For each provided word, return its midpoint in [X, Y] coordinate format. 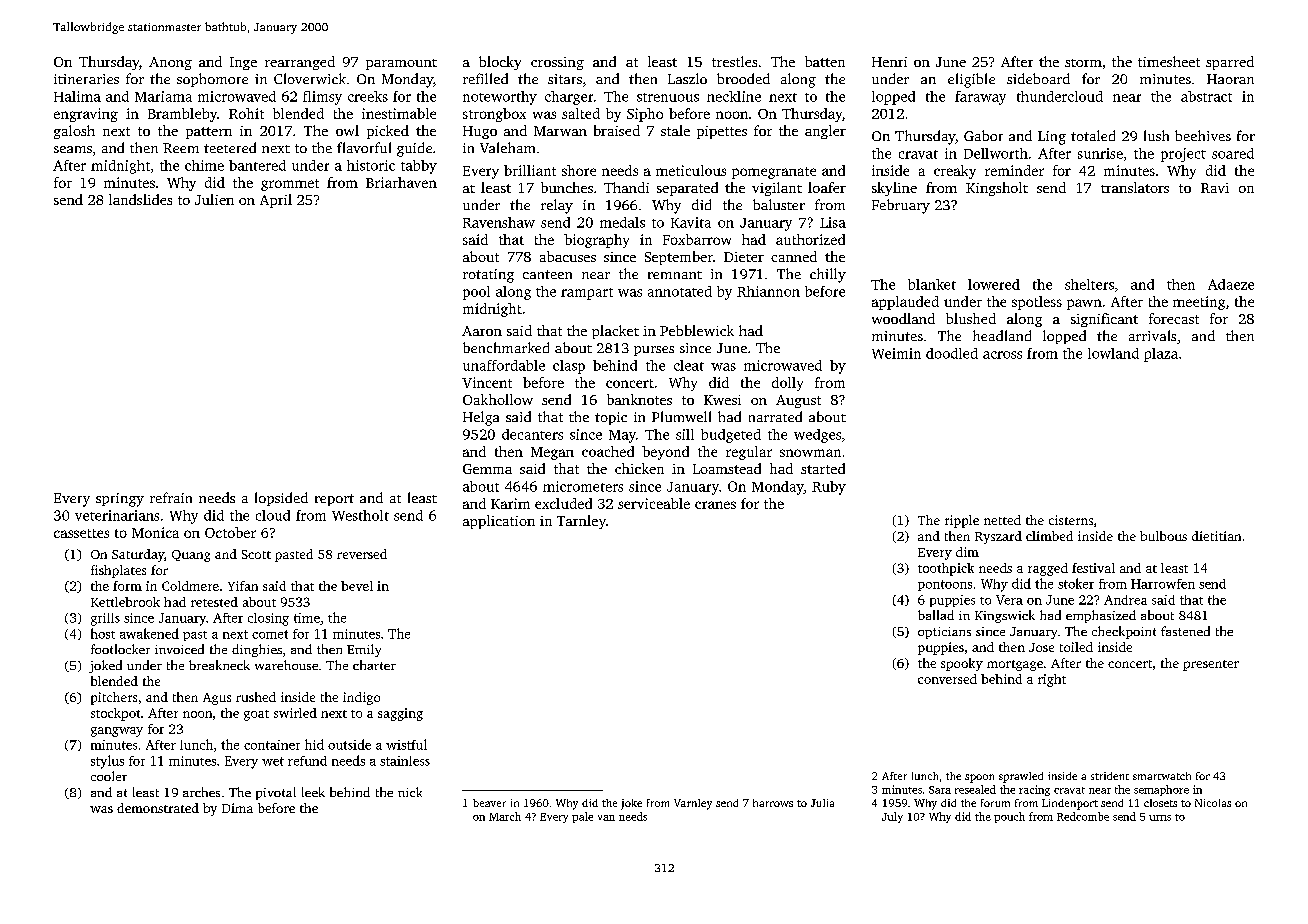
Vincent [487, 382]
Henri [889, 62]
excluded [563, 503]
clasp [569, 367]
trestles [734, 61]
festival [1093, 568]
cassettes [81, 533]
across [1002, 355]
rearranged [300, 63]
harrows [773, 803]
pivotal [276, 793]
